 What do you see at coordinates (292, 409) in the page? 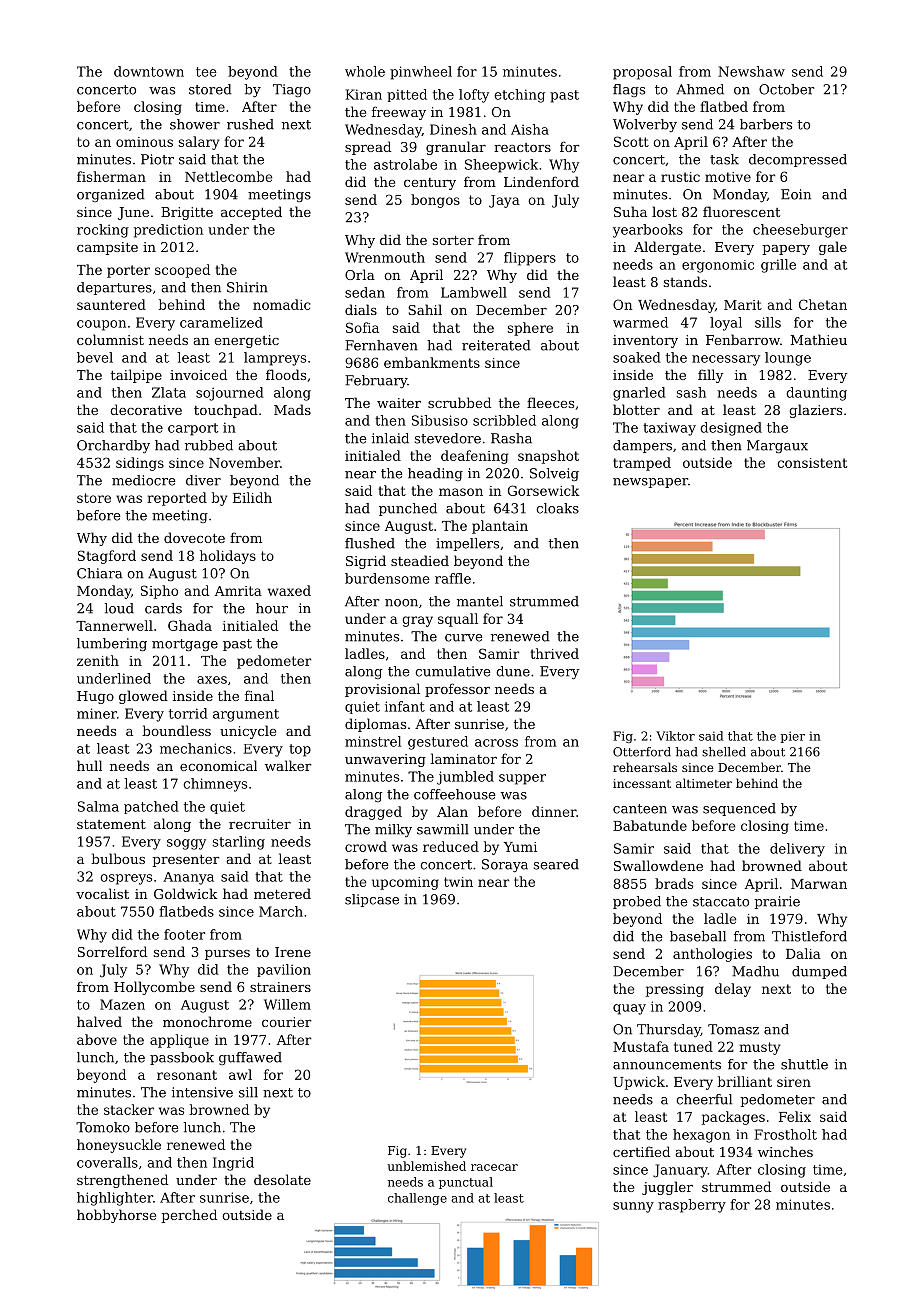
I see `Mads` at bounding box center [292, 409].
